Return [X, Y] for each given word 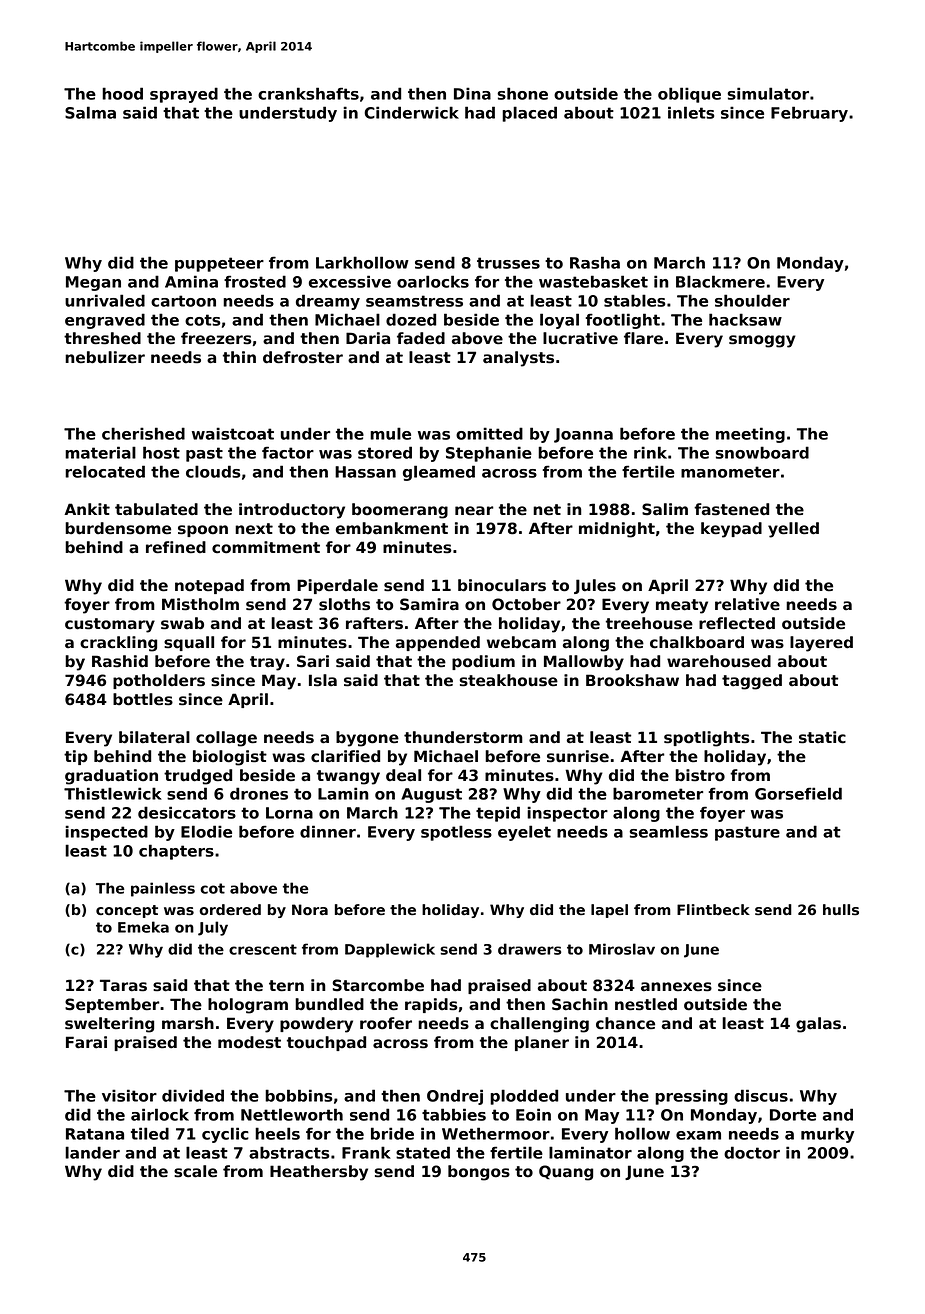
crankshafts [308, 93]
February [809, 114]
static [822, 737]
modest [249, 1042]
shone [522, 93]
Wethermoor [496, 1133]
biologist [230, 758]
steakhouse [509, 680]
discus [761, 1095]
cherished [143, 433]
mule [390, 433]
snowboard [762, 452]
